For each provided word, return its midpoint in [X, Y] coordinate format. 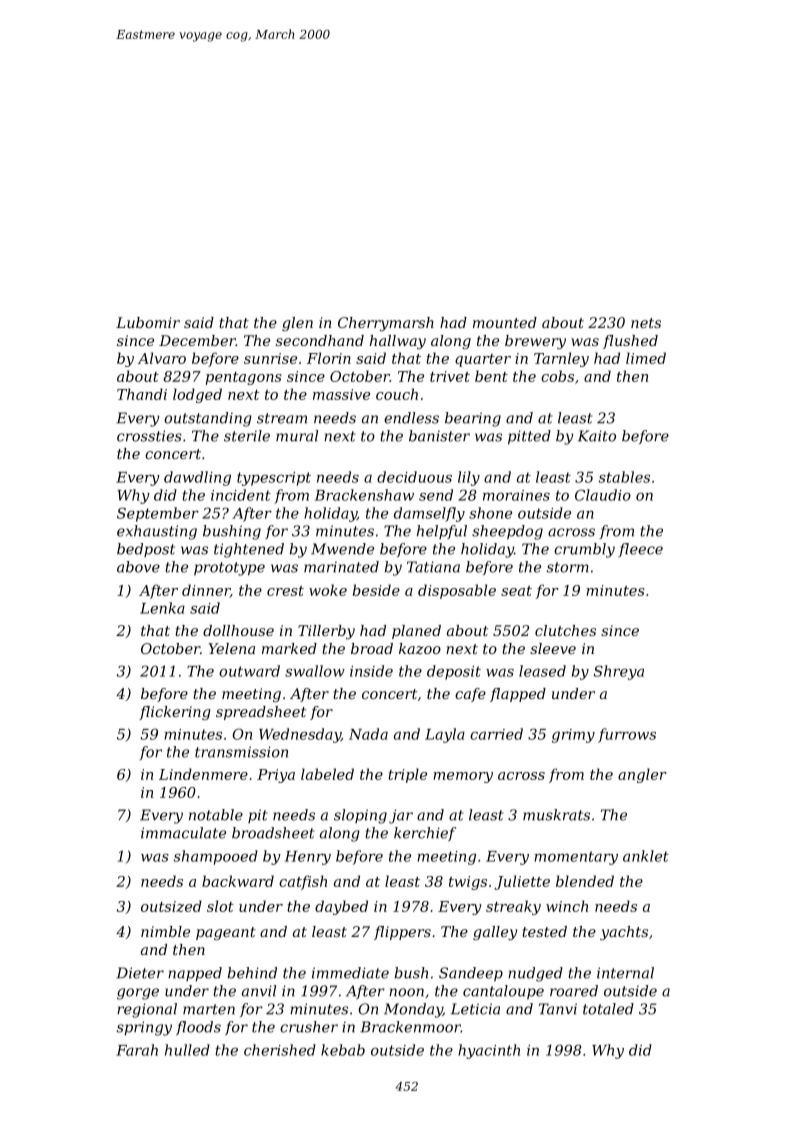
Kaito [597, 436]
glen [297, 324]
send [436, 495]
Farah [137, 1050]
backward [238, 881]
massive [341, 394]
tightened [249, 550]
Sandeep [471, 974]
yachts [624, 933]
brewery [535, 342]
